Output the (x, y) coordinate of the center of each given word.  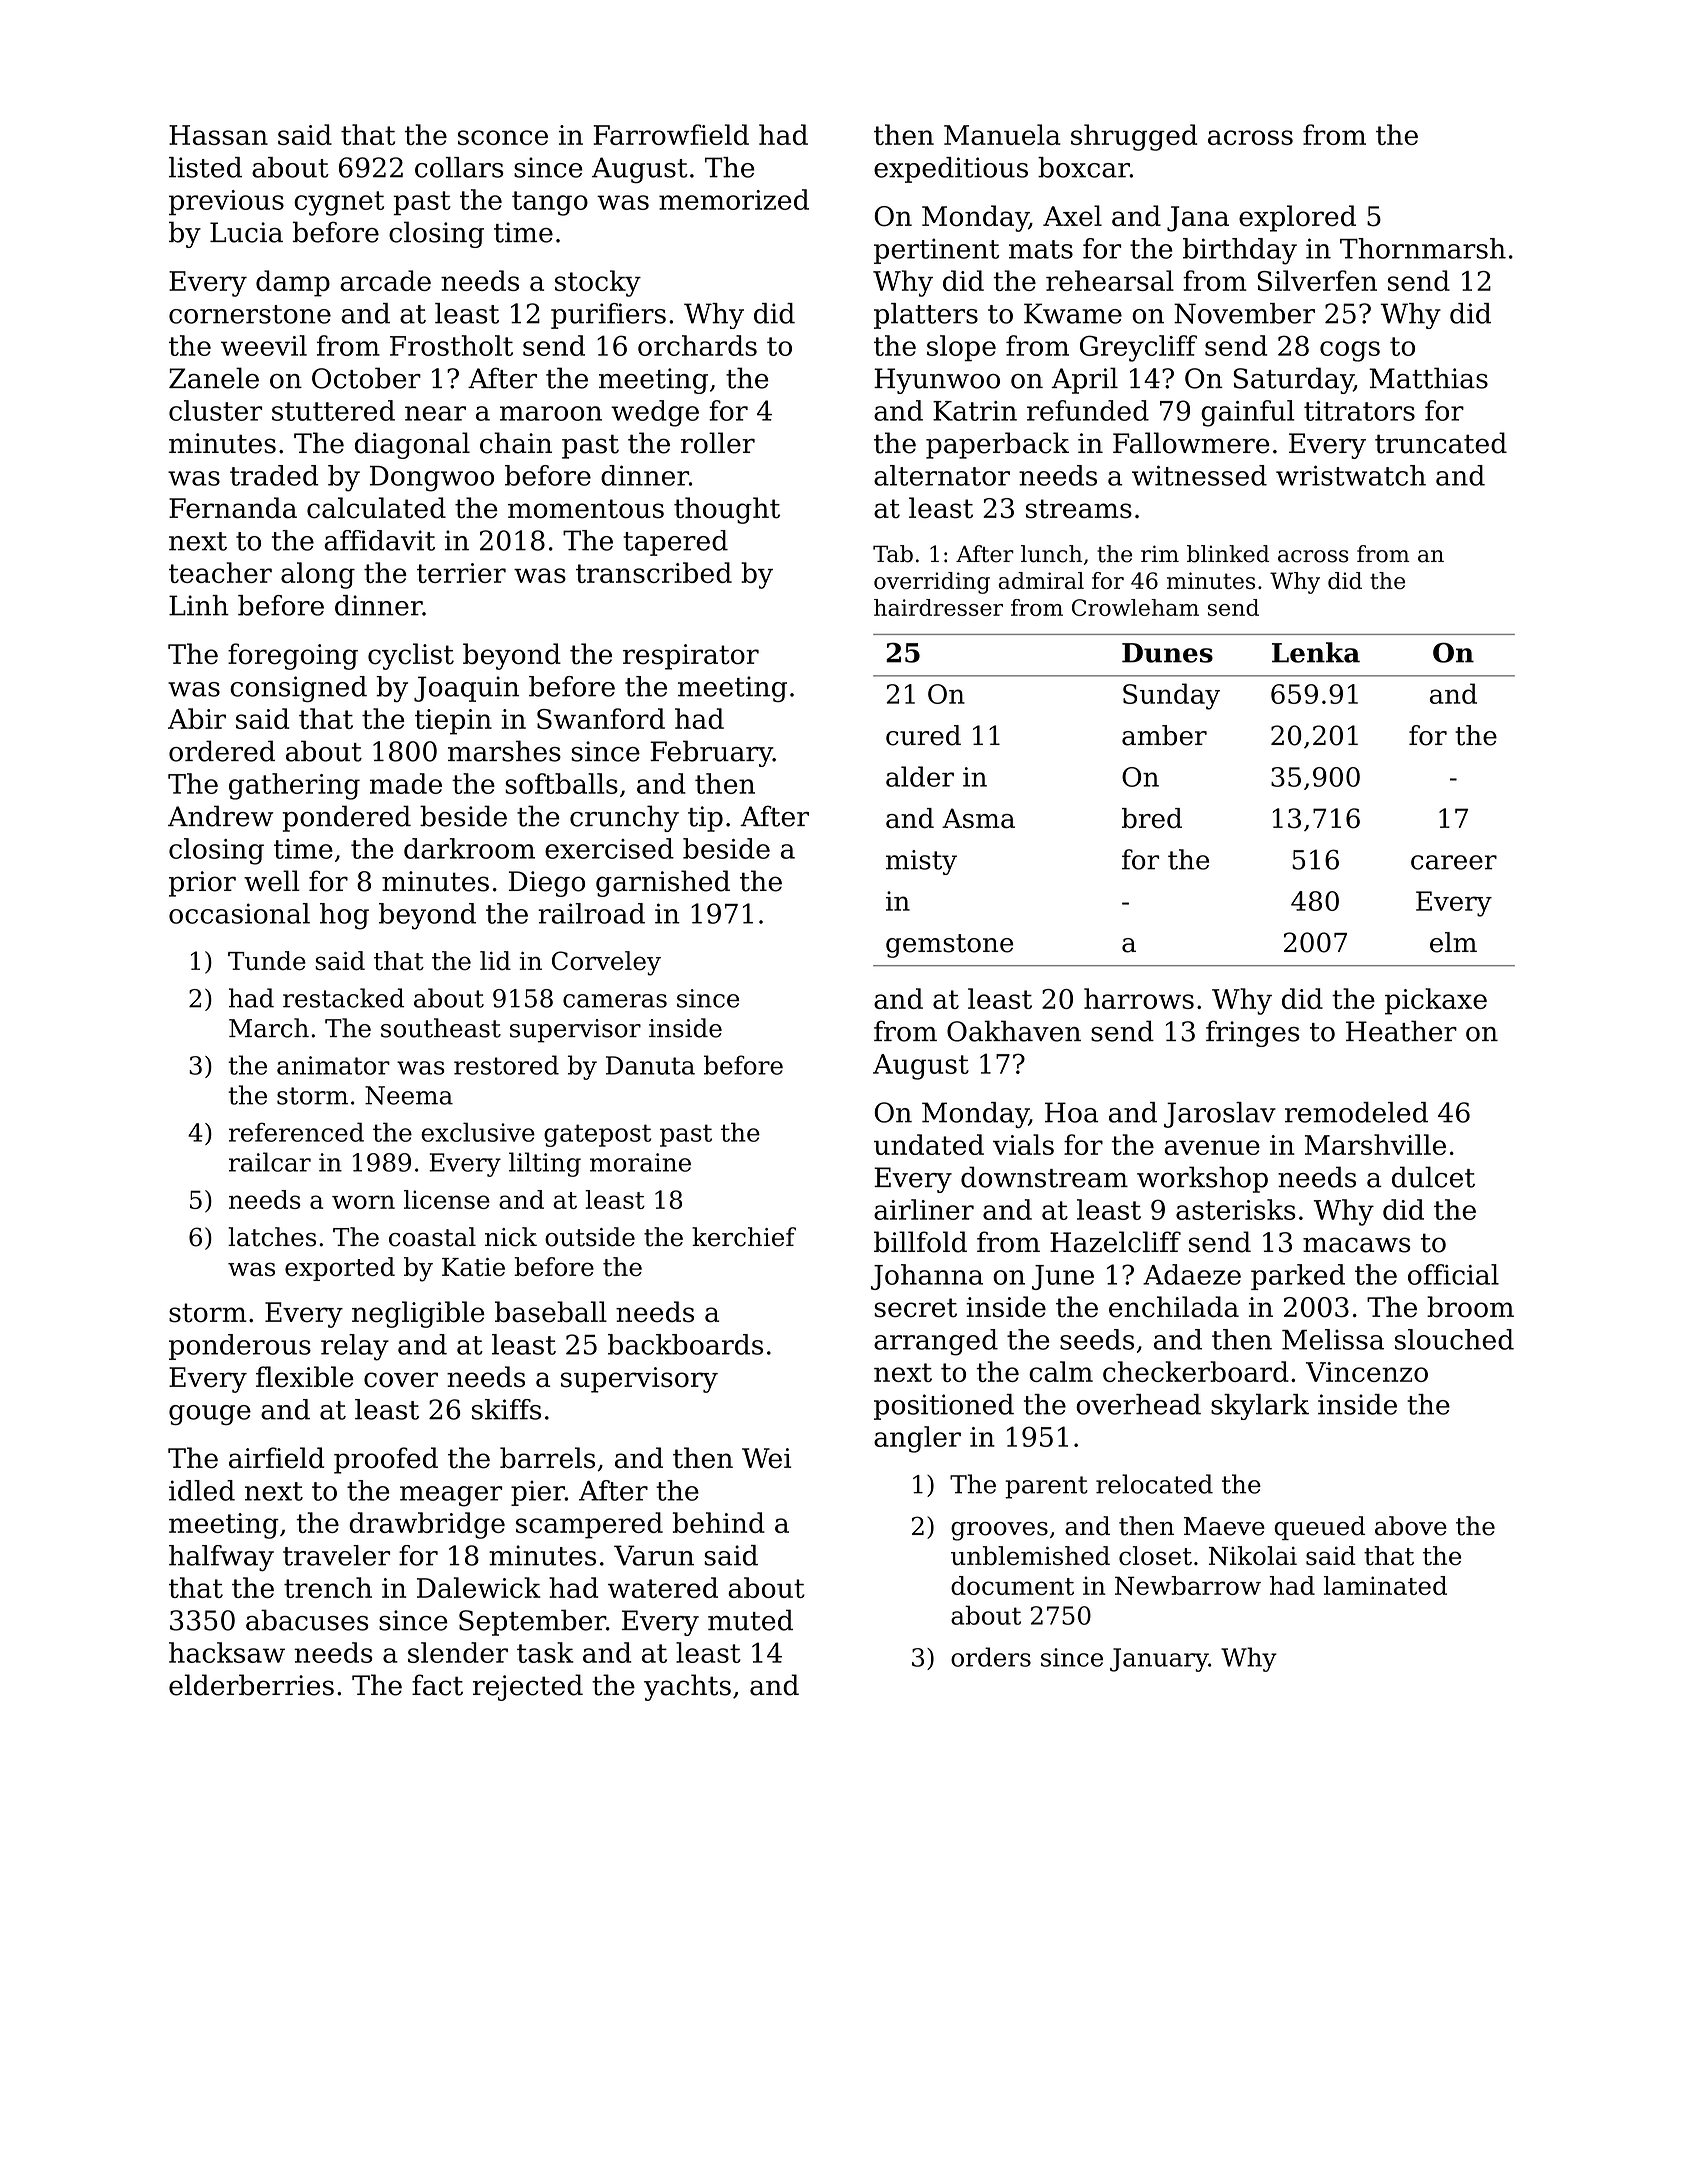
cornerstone (250, 314)
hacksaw (227, 1652)
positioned (944, 1407)
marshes (504, 751)
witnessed (1199, 475)
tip (705, 819)
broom (1470, 1307)
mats (1041, 249)
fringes (1253, 1033)
